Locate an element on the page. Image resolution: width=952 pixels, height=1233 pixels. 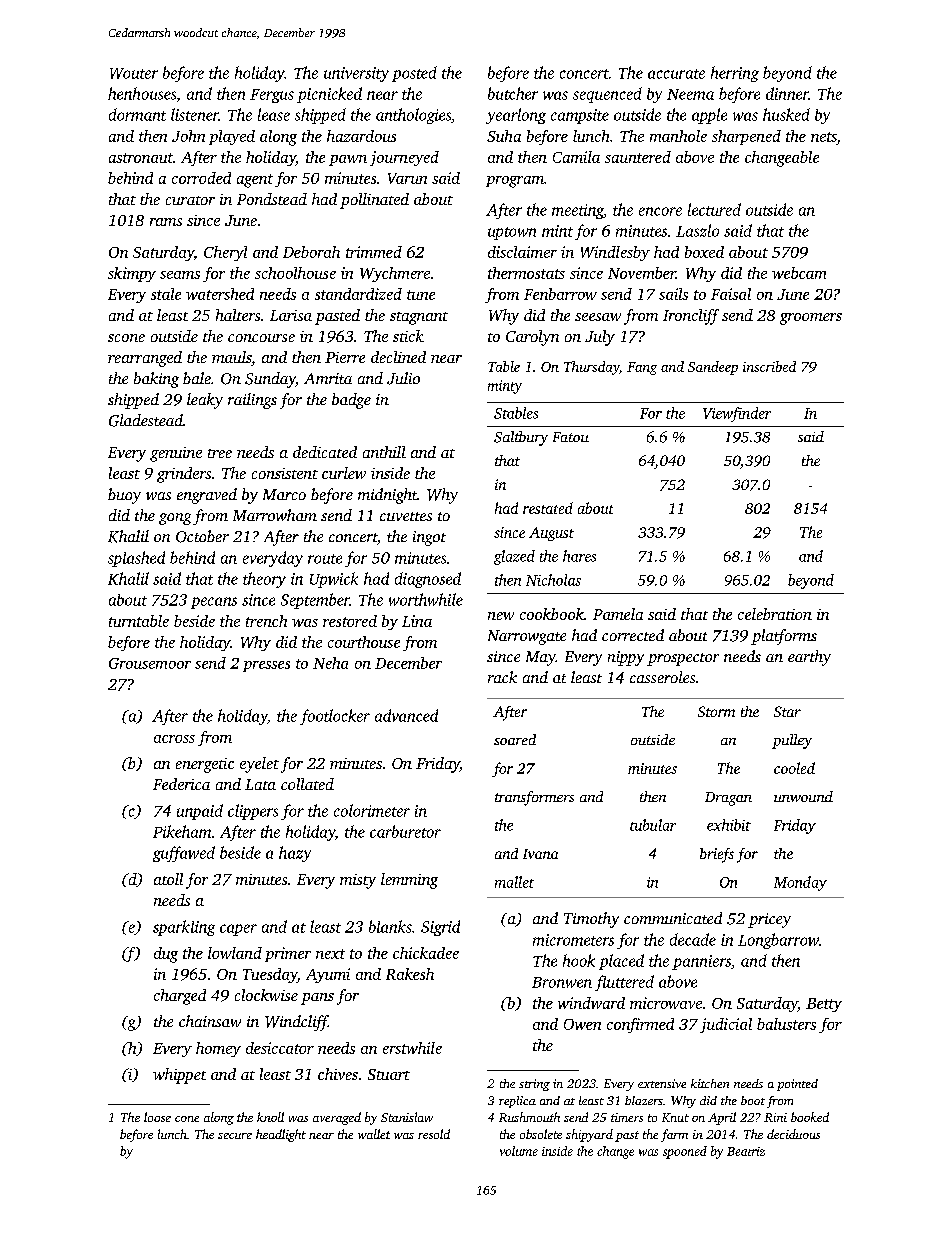
boxed is located at coordinates (704, 252).
